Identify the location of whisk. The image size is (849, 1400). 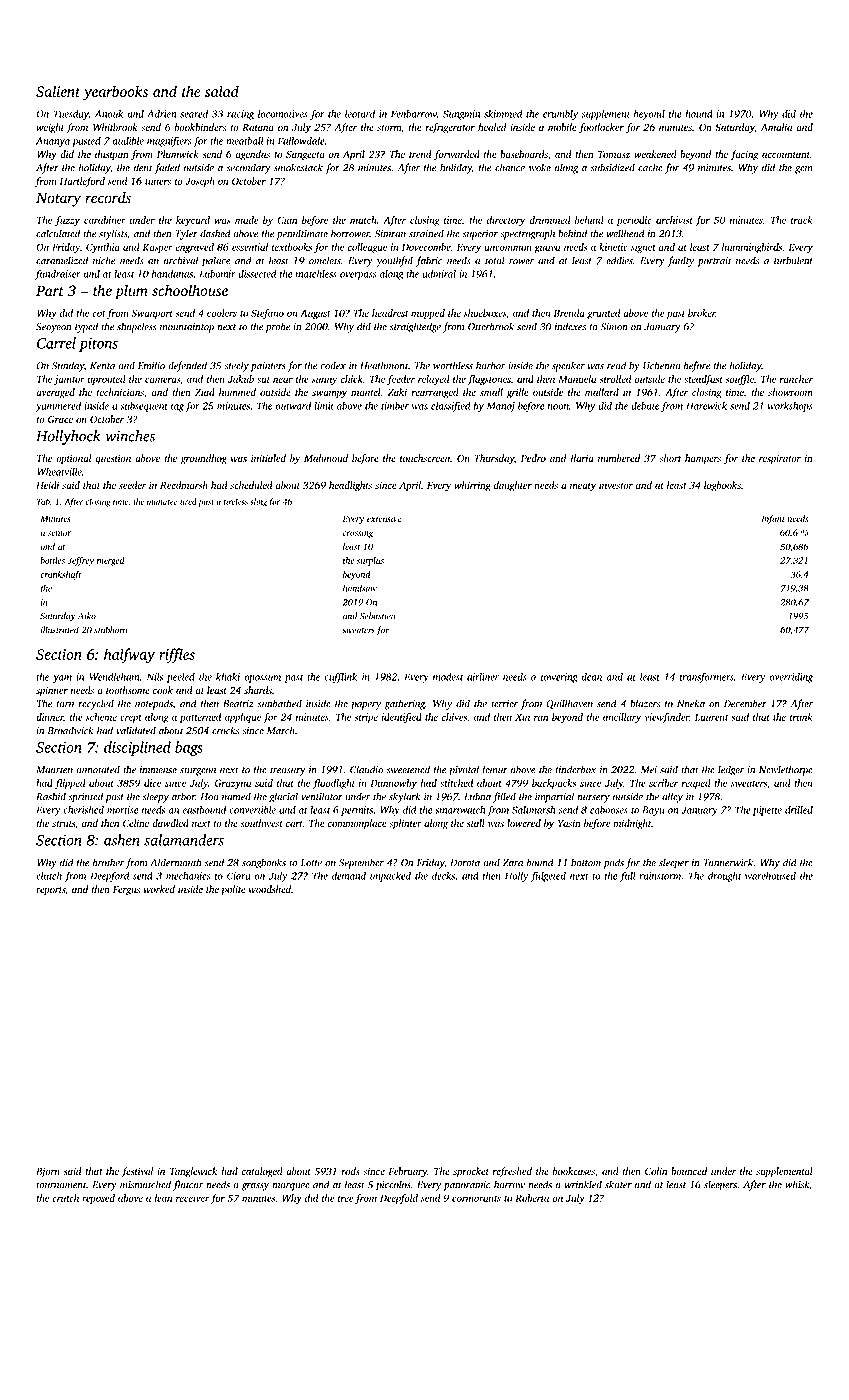
(797, 1184).
